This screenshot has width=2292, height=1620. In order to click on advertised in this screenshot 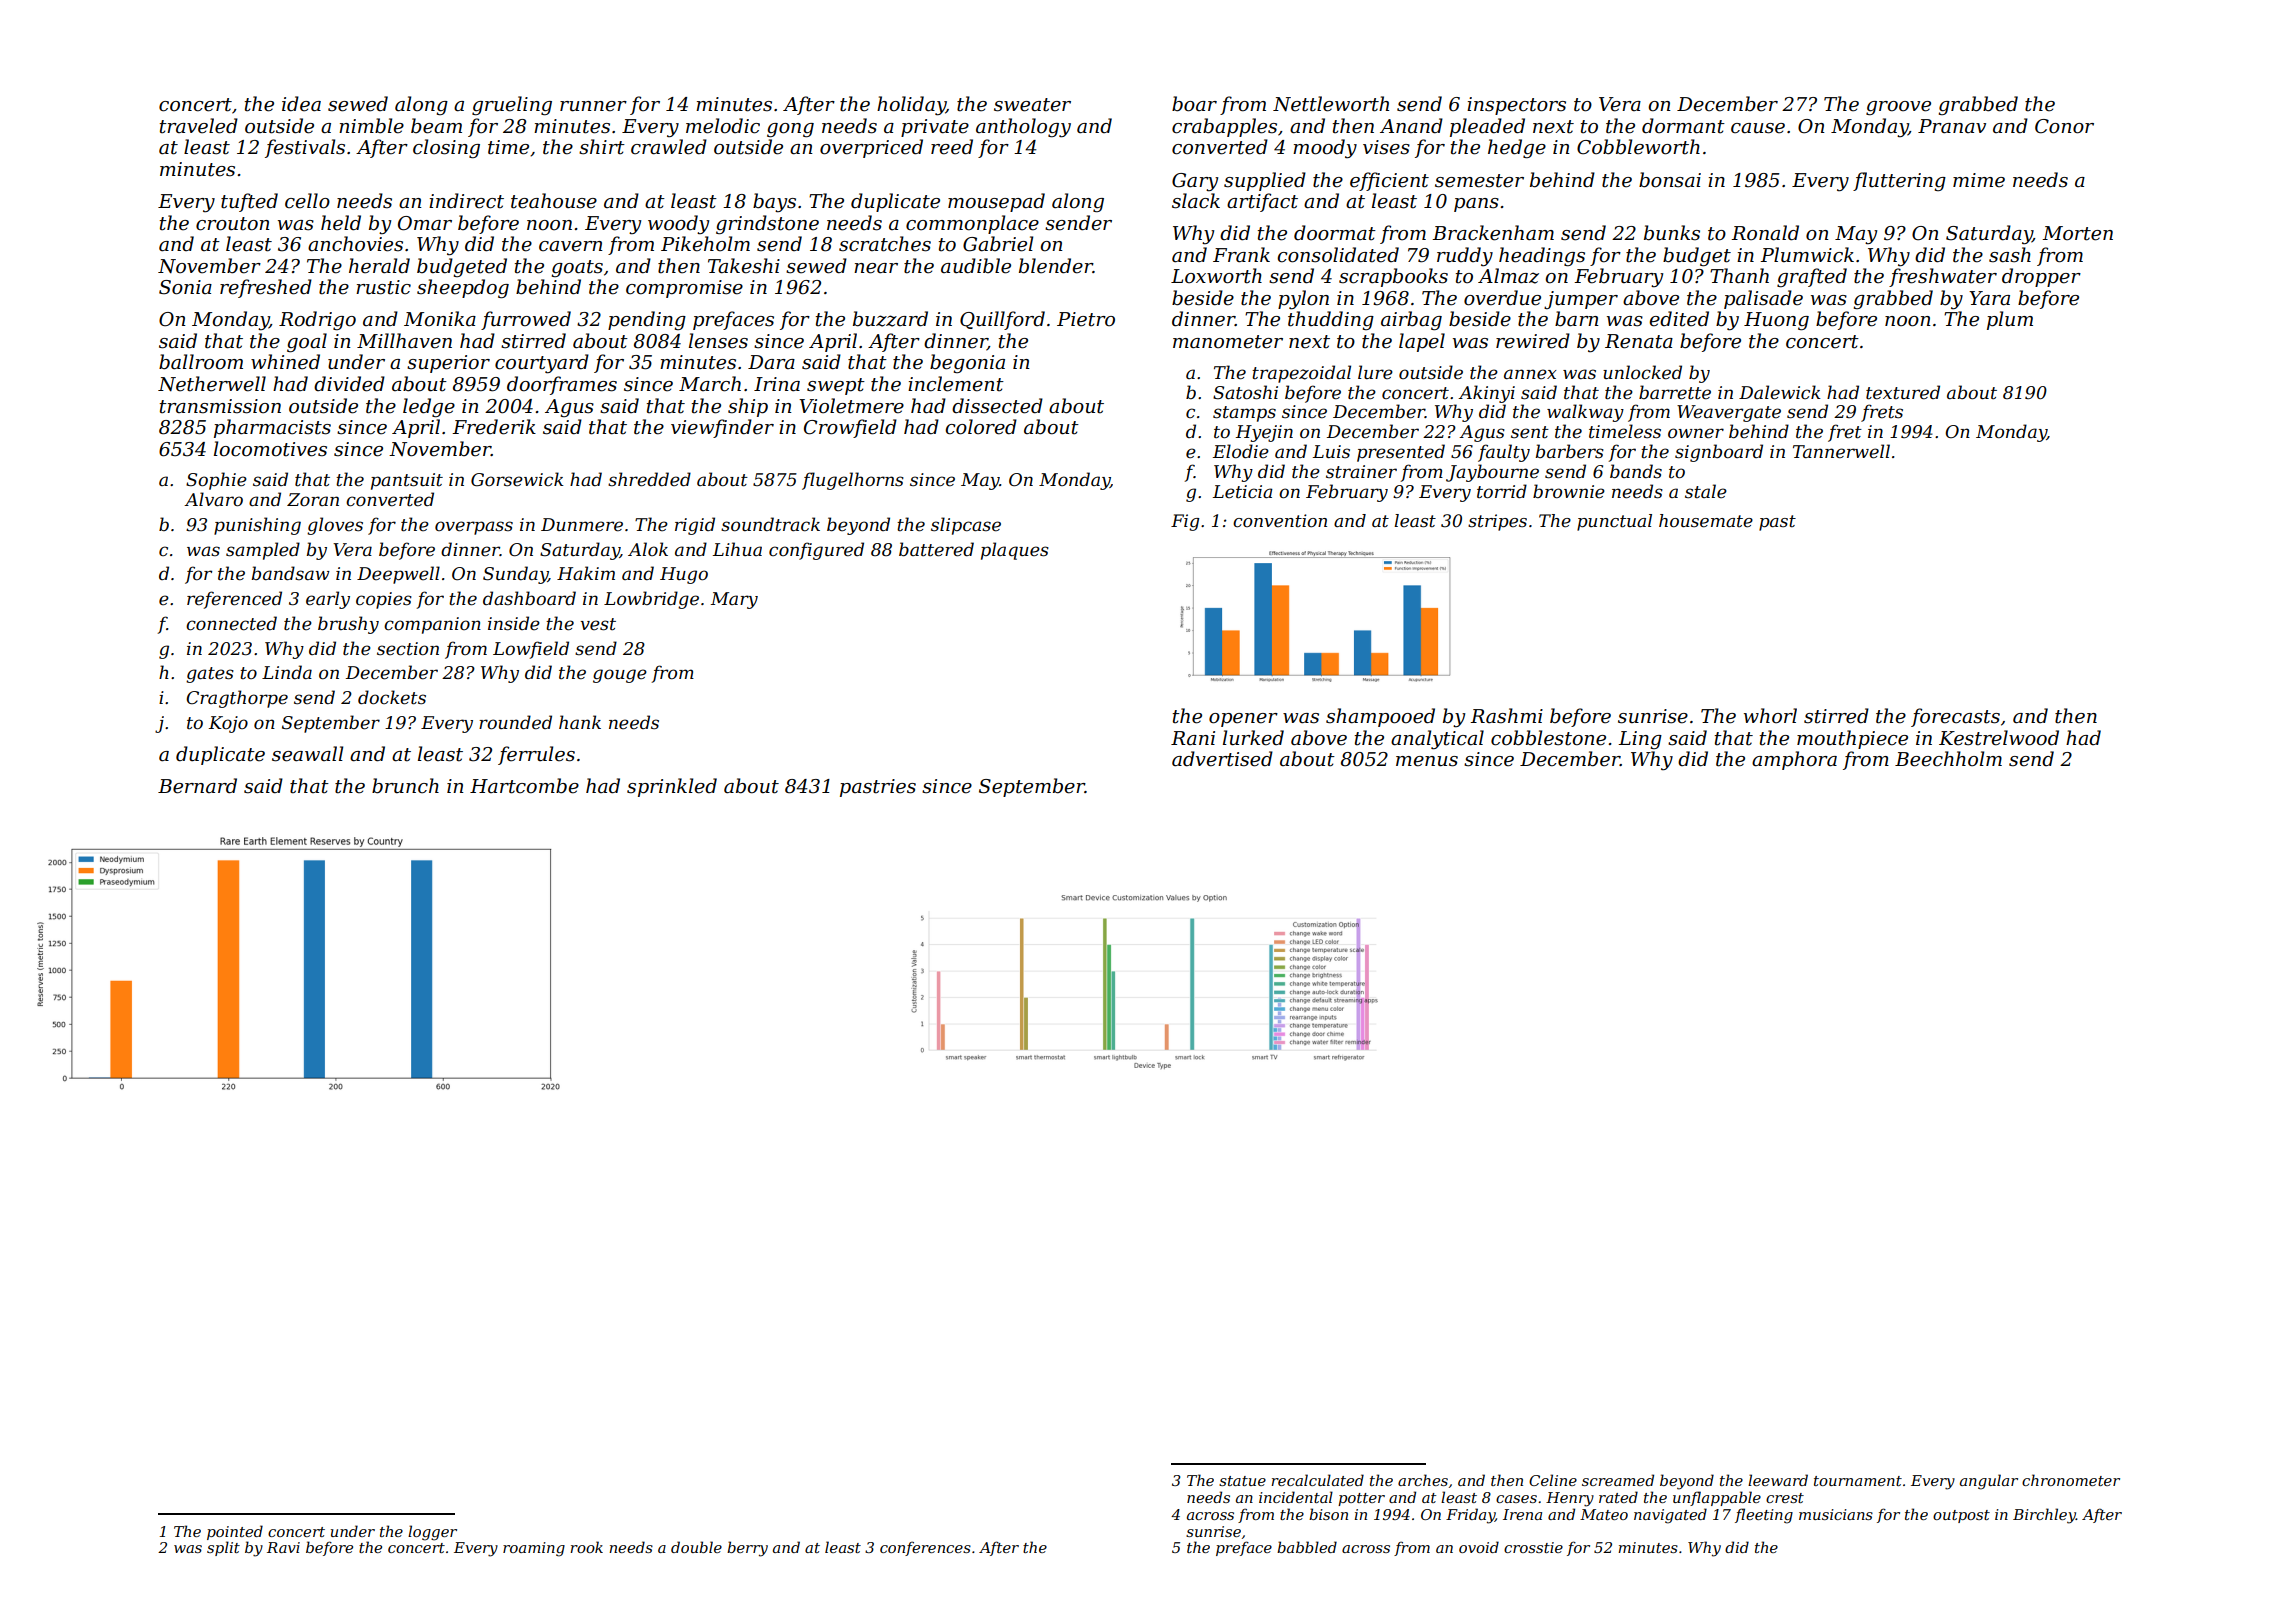, I will do `click(1222, 759)`.
